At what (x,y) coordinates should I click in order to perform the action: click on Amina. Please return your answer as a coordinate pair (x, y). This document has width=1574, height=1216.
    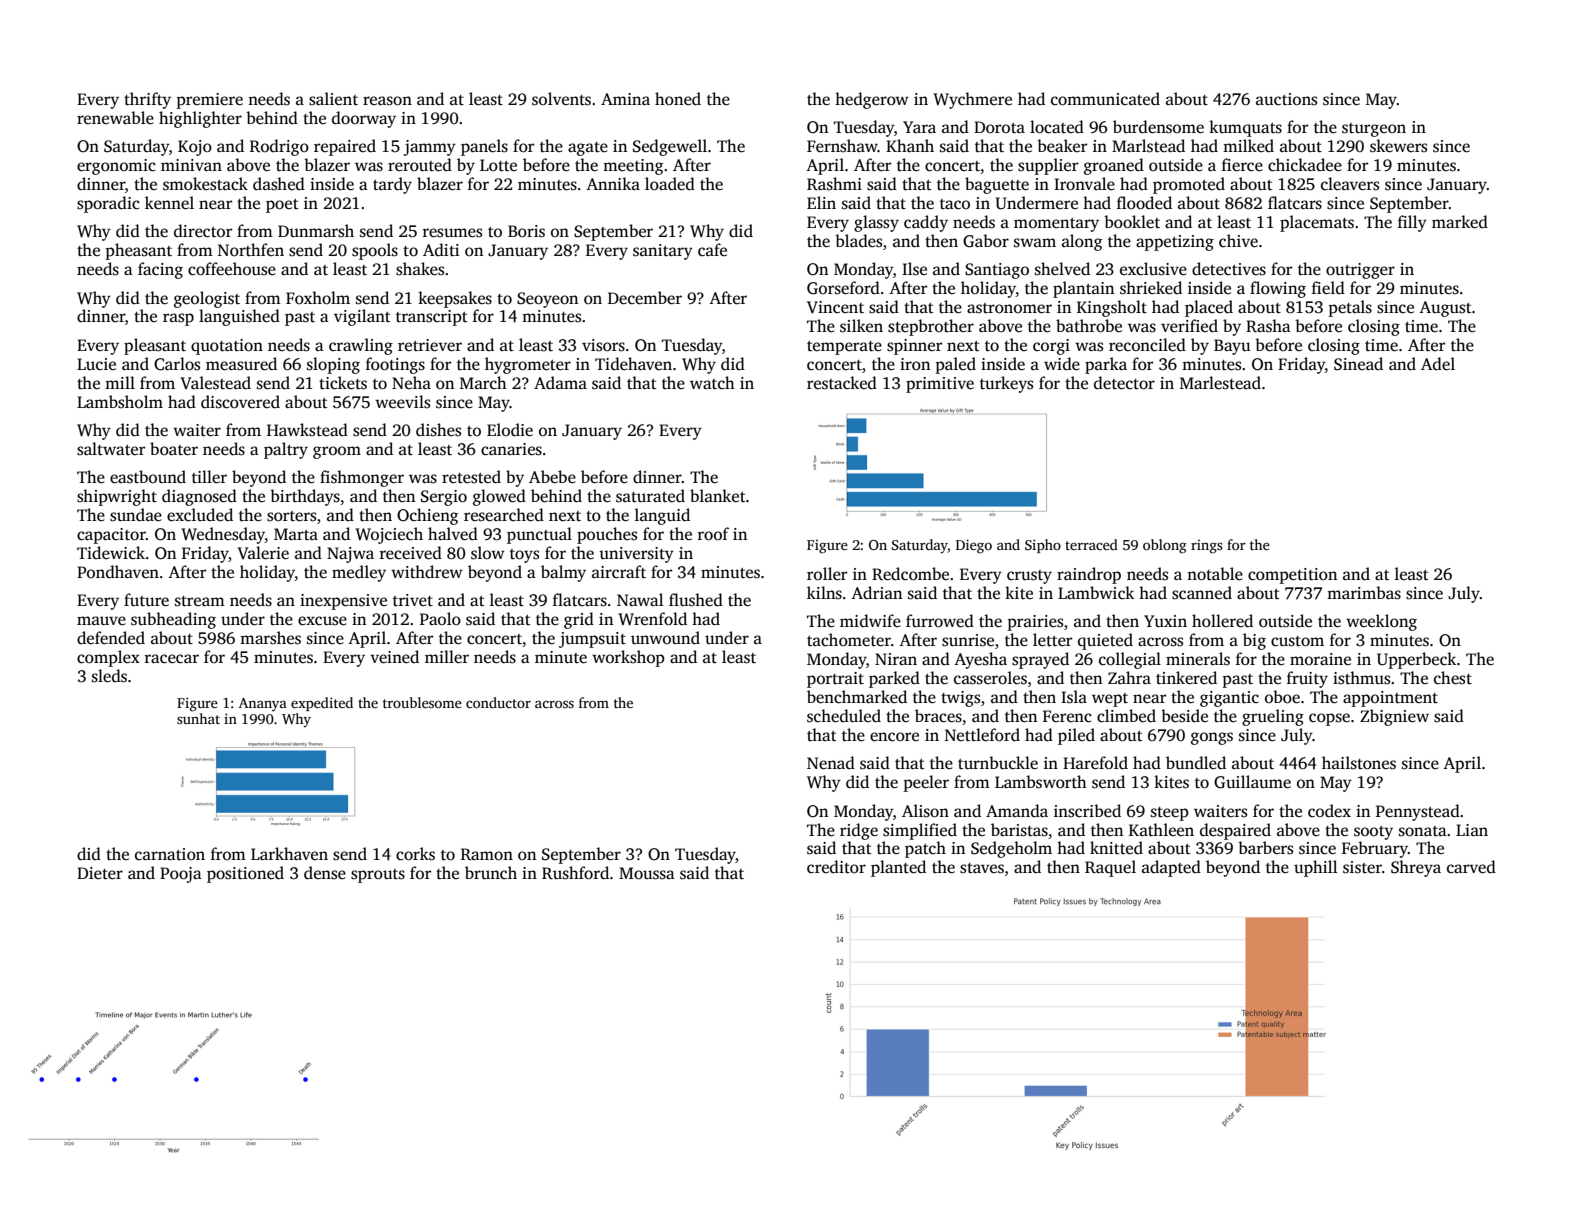
    Looking at the image, I should click on (625, 99).
